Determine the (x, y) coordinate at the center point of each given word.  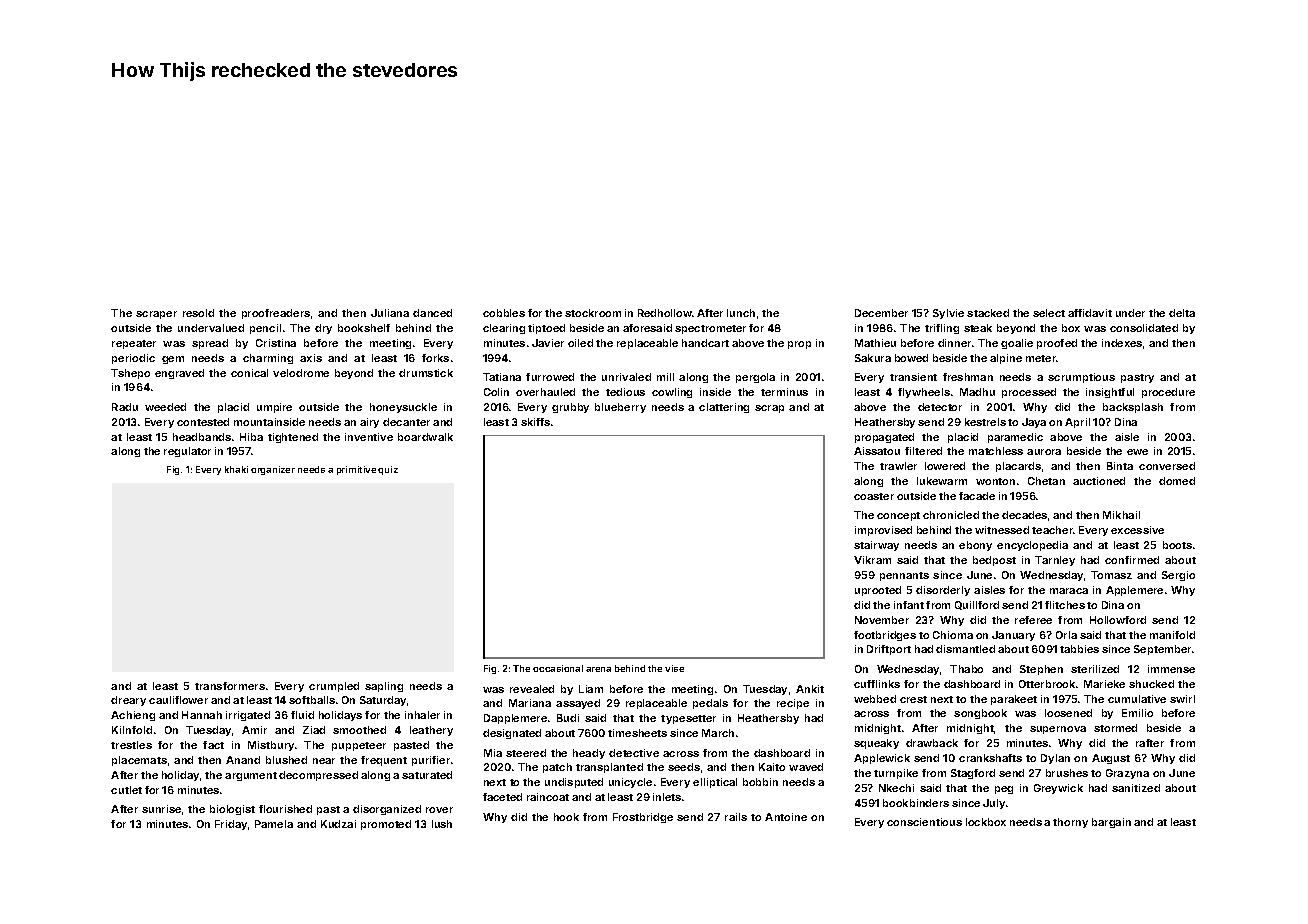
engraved (179, 374)
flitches (1065, 605)
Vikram (872, 560)
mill (665, 377)
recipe (793, 704)
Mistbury (271, 746)
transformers (230, 686)
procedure (1168, 393)
